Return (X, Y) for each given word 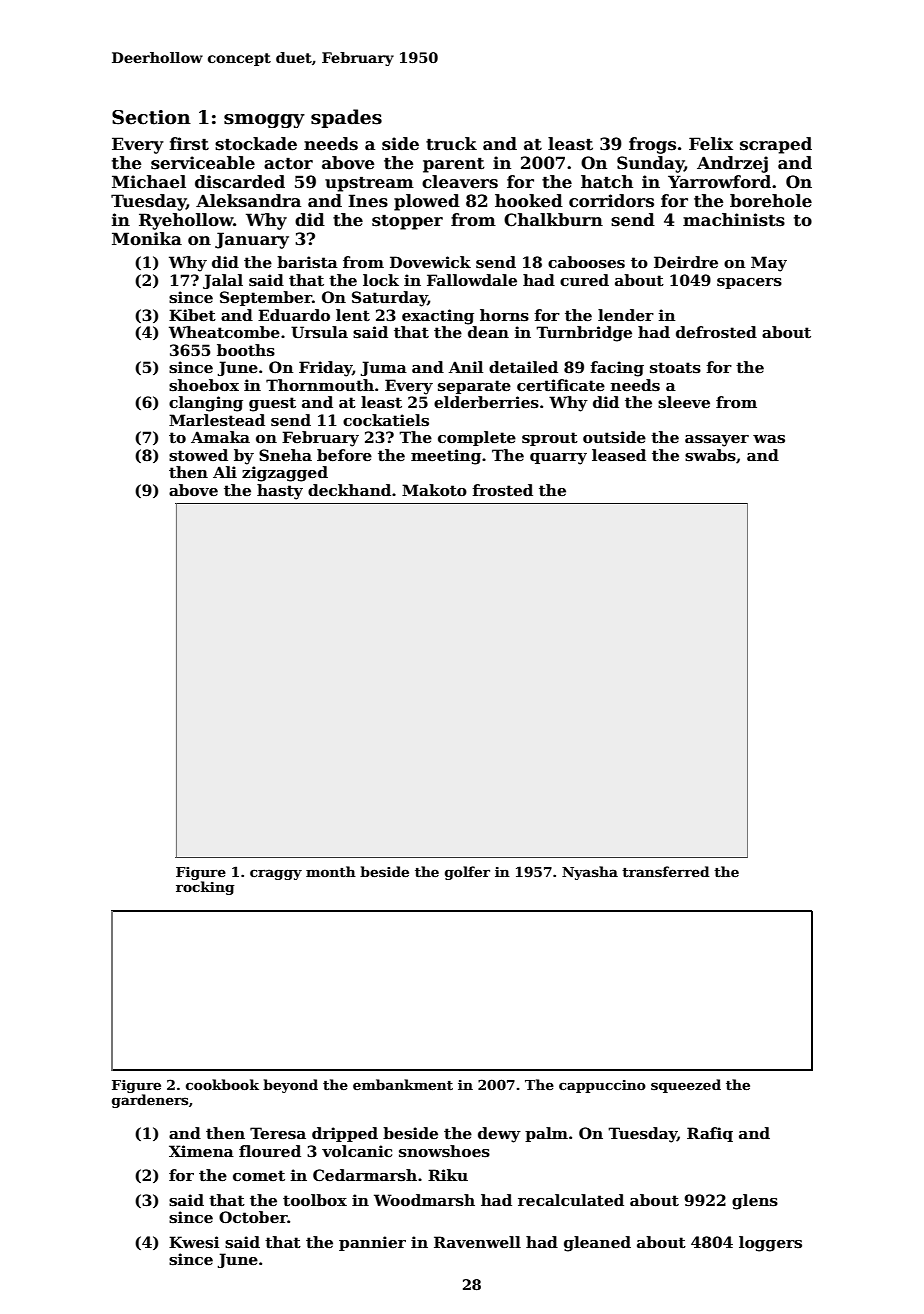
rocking (205, 888)
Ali (225, 472)
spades (346, 118)
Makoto (434, 490)
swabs (710, 455)
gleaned (597, 1244)
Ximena (201, 1151)
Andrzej (732, 164)
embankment (403, 1084)
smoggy (264, 121)
